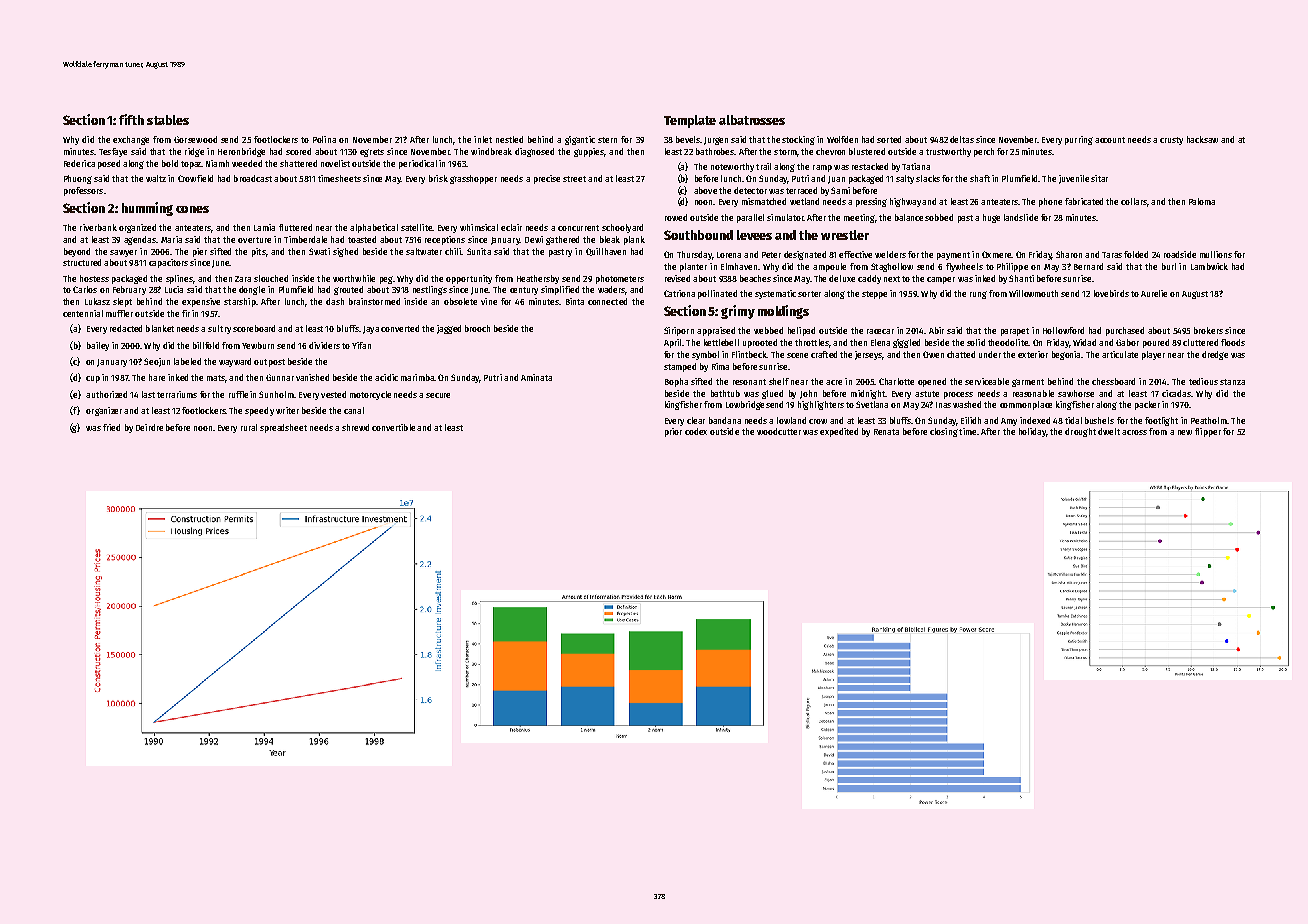 This page has width=1308, height=924. What do you see at coordinates (752, 120) in the page?
I see `albatrosses` at bounding box center [752, 120].
